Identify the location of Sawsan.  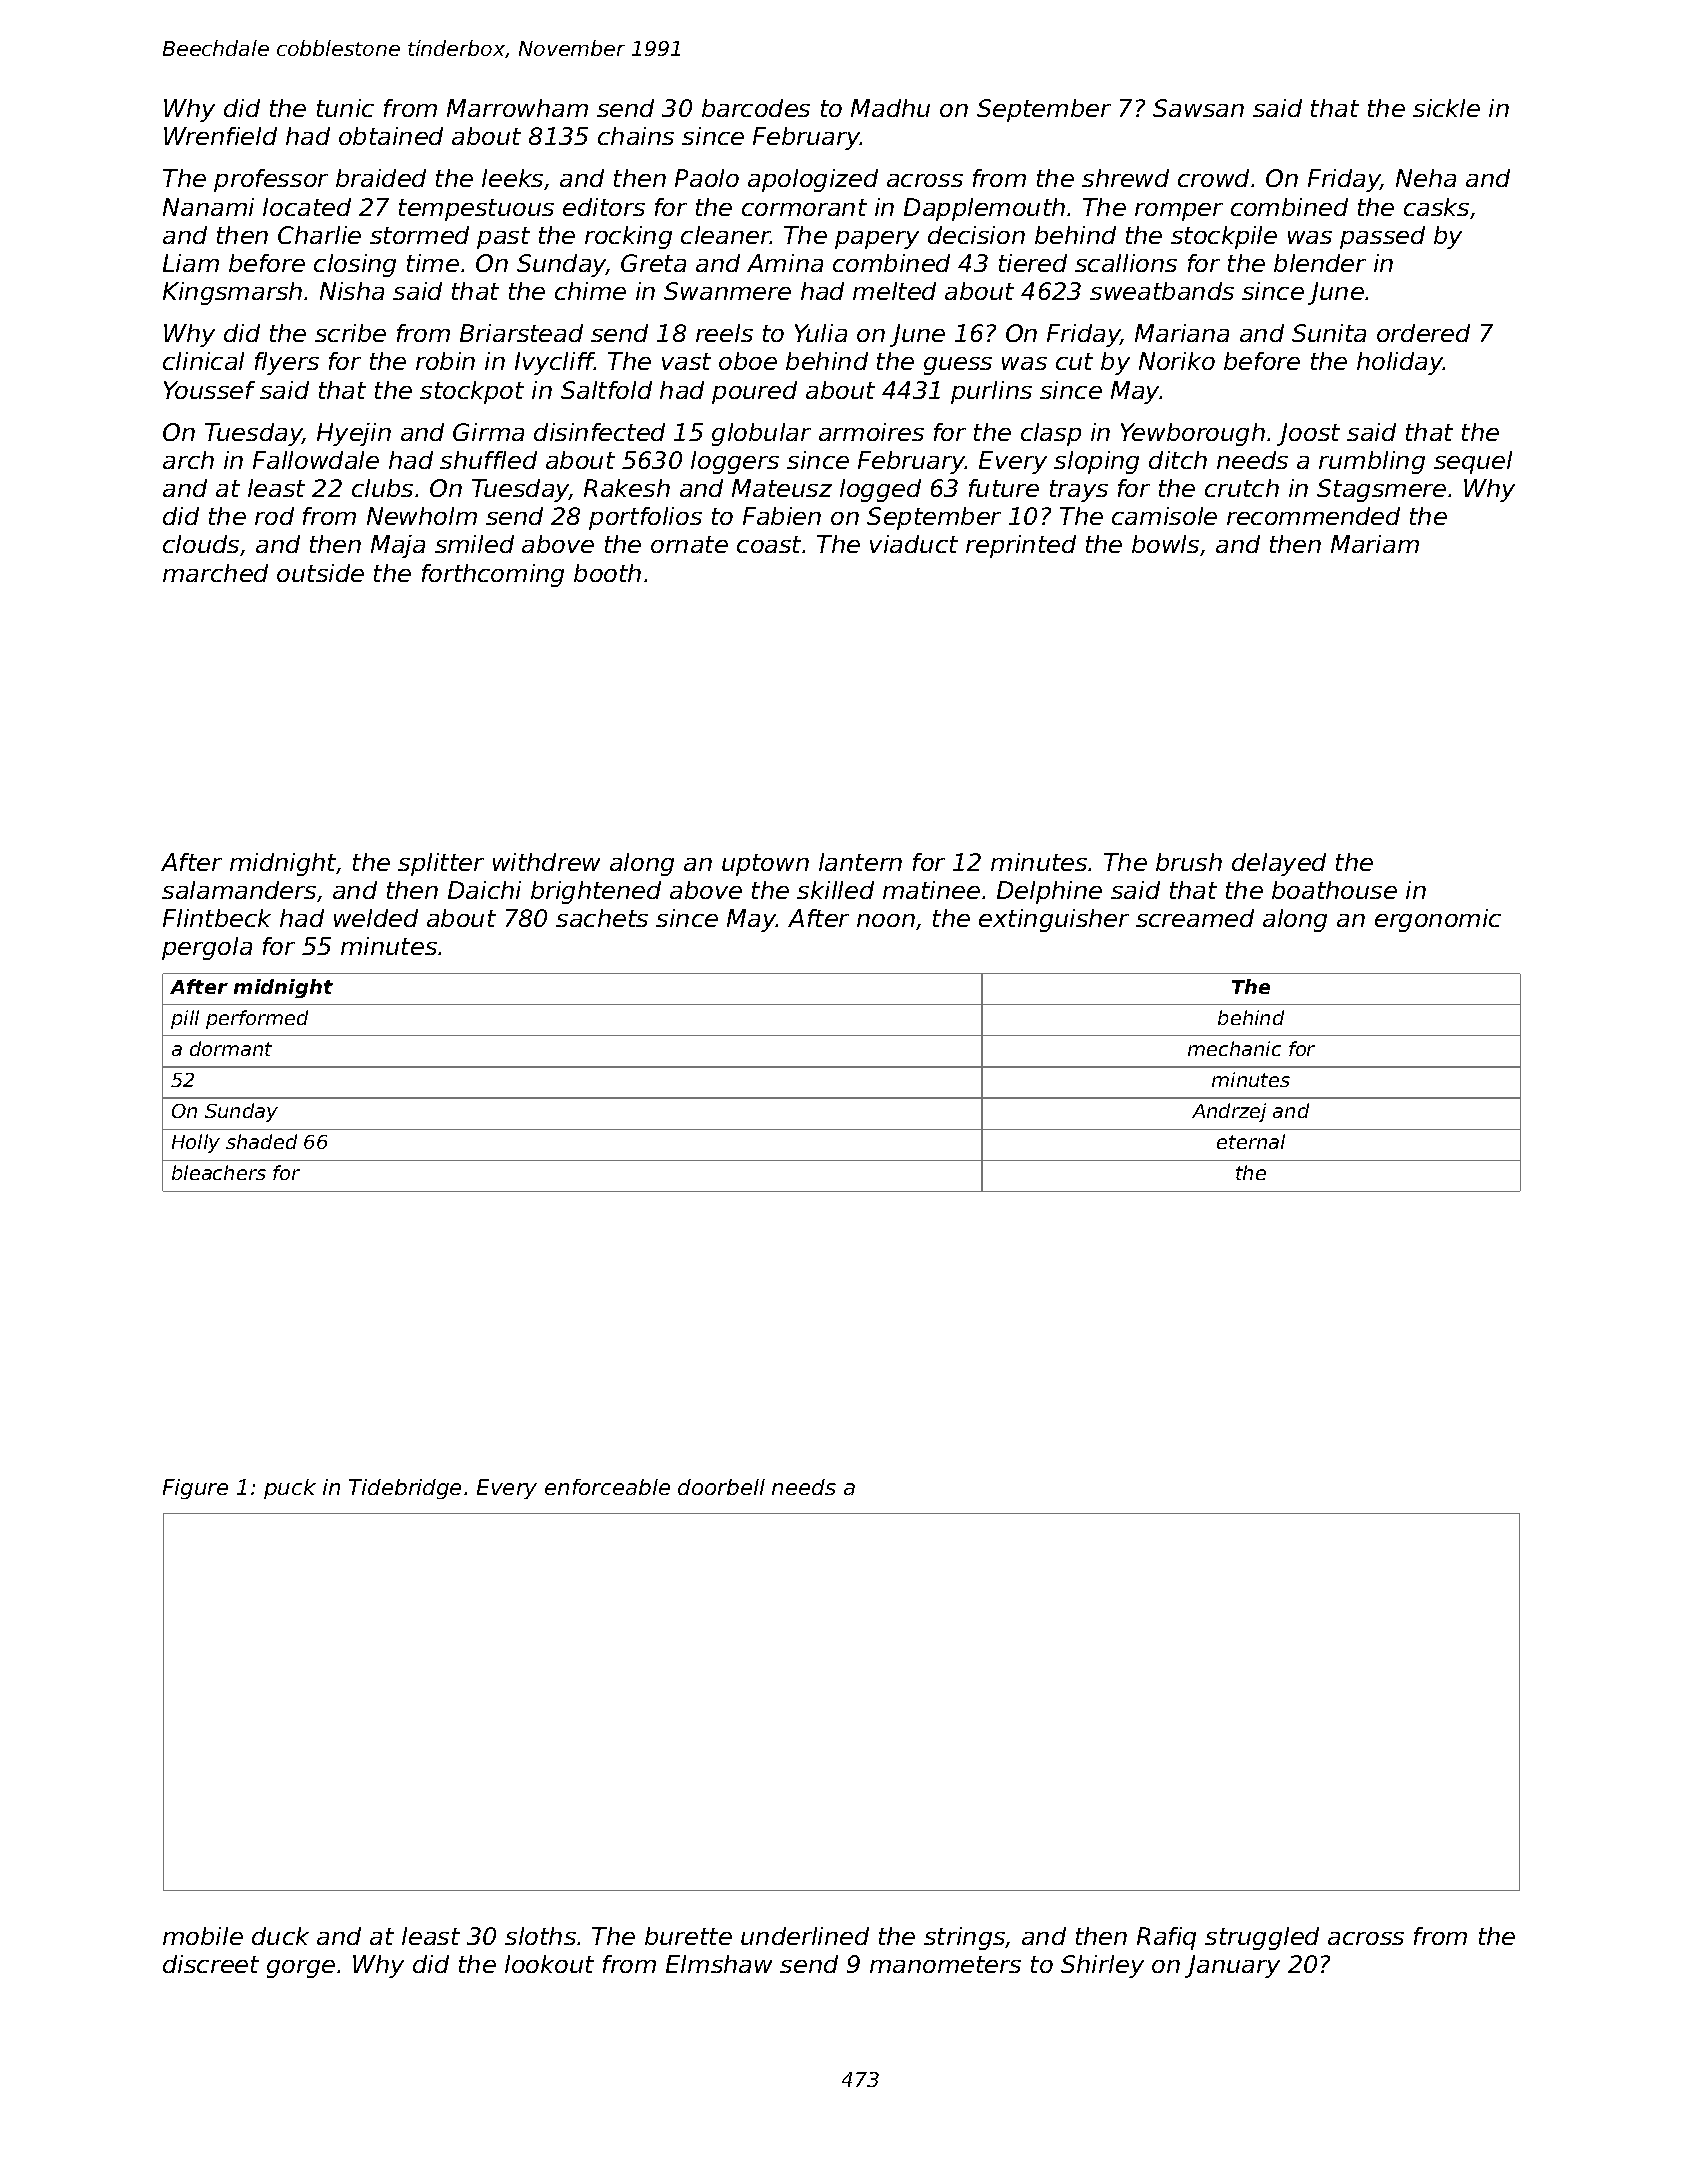
(1198, 108).
